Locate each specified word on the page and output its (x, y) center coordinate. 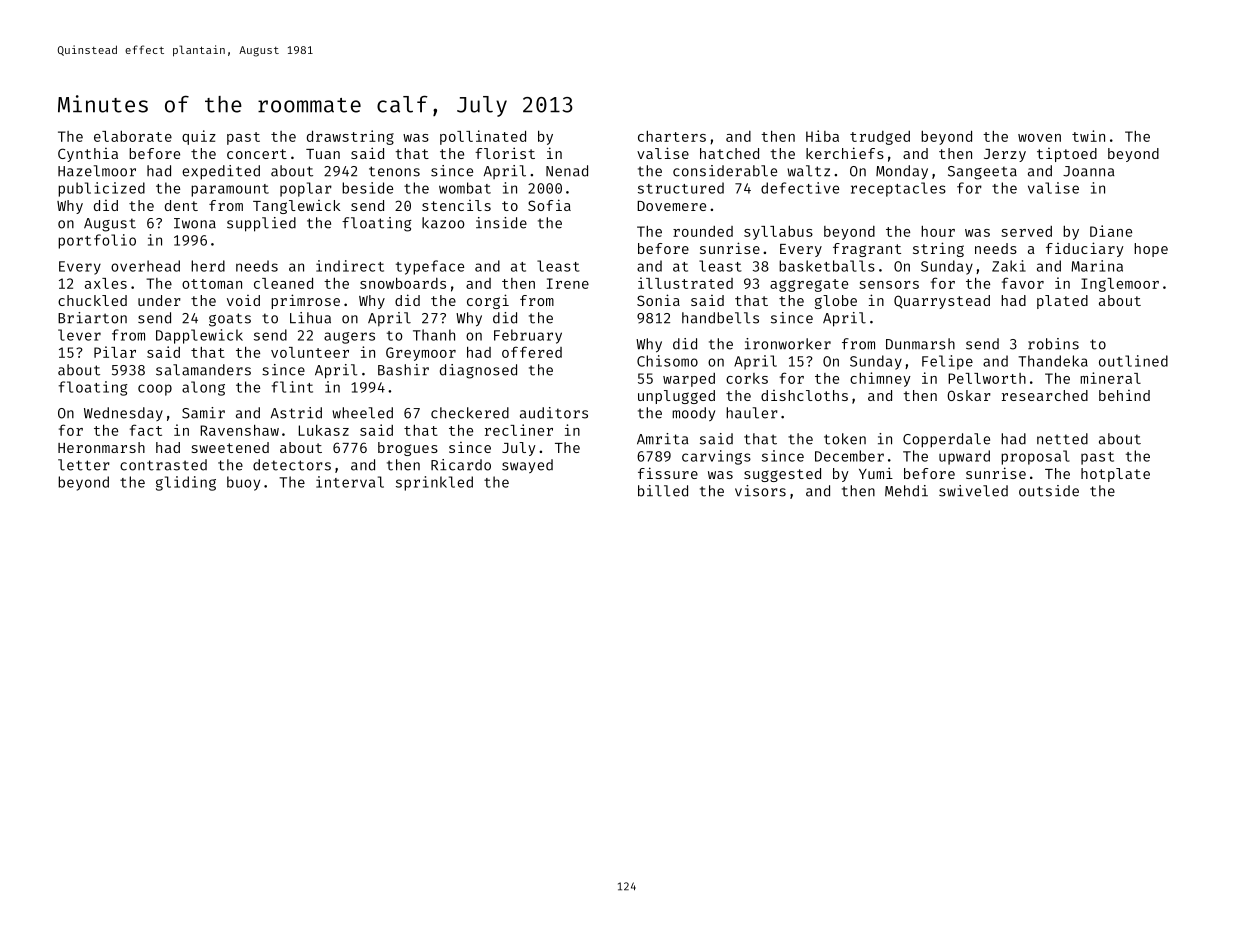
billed (663, 491)
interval (350, 482)
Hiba (822, 136)
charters (672, 136)
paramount (230, 190)
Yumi (876, 473)
